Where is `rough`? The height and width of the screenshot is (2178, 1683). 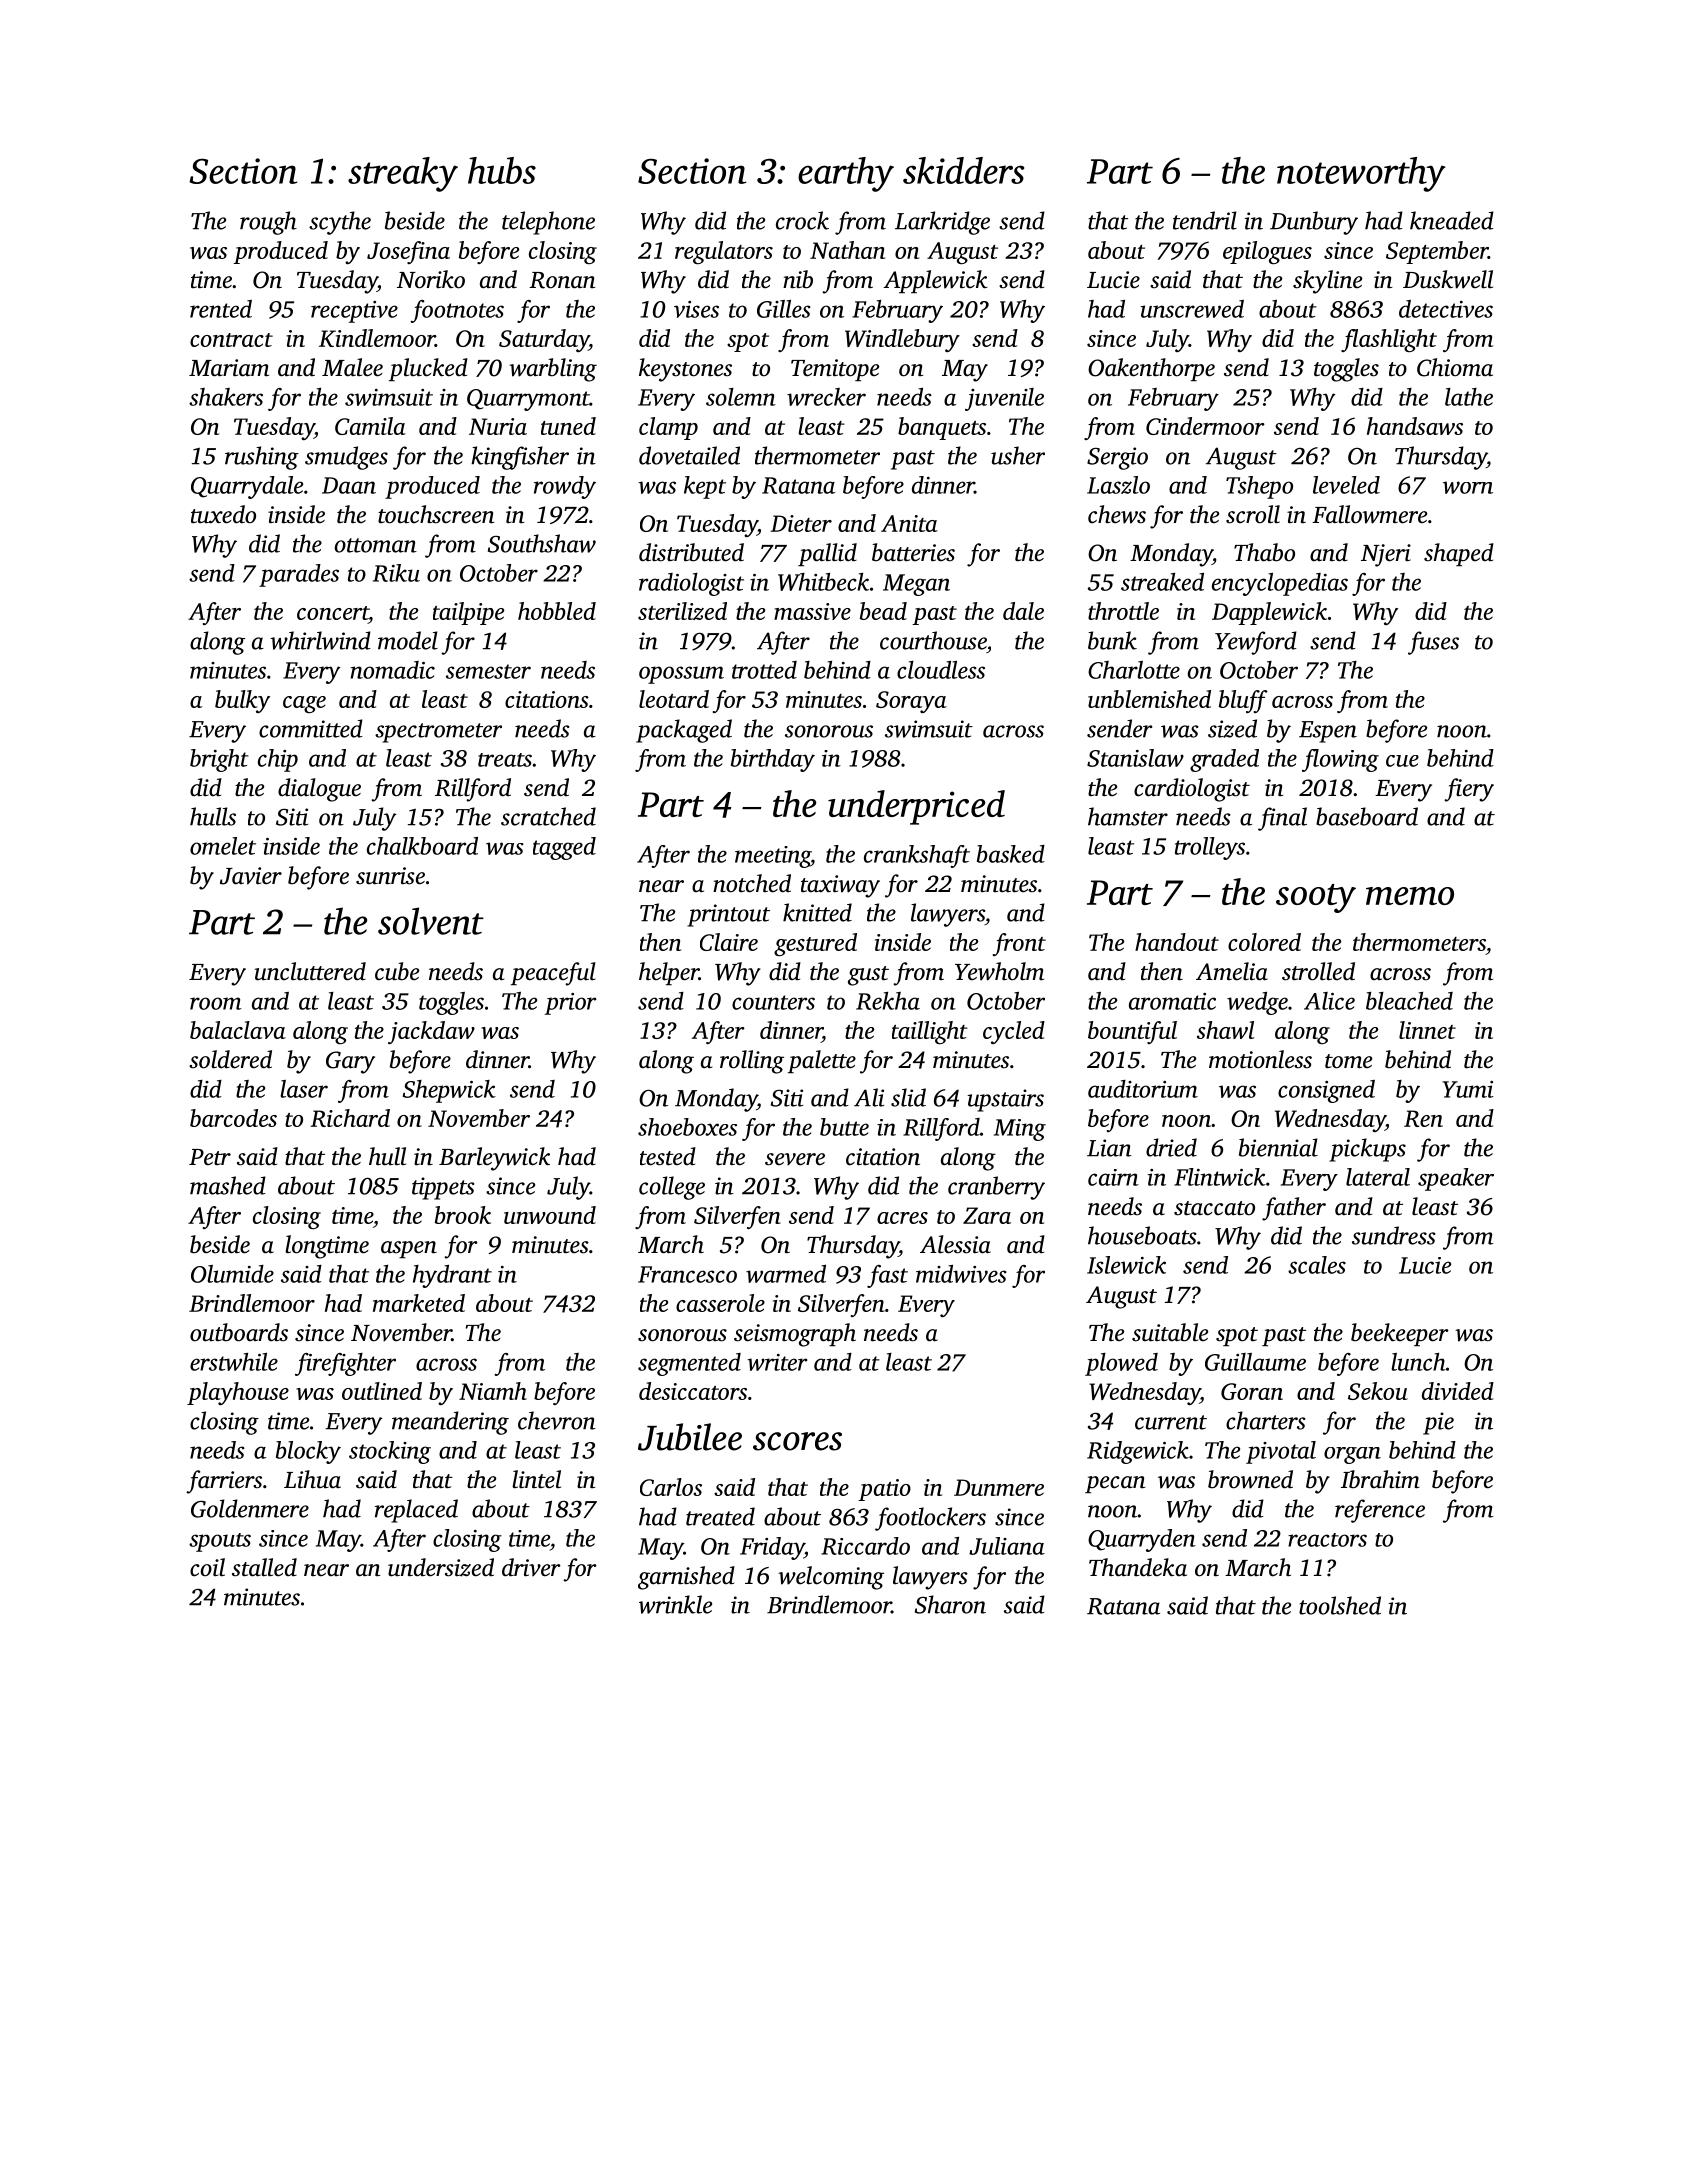 rough is located at coordinates (268, 223).
